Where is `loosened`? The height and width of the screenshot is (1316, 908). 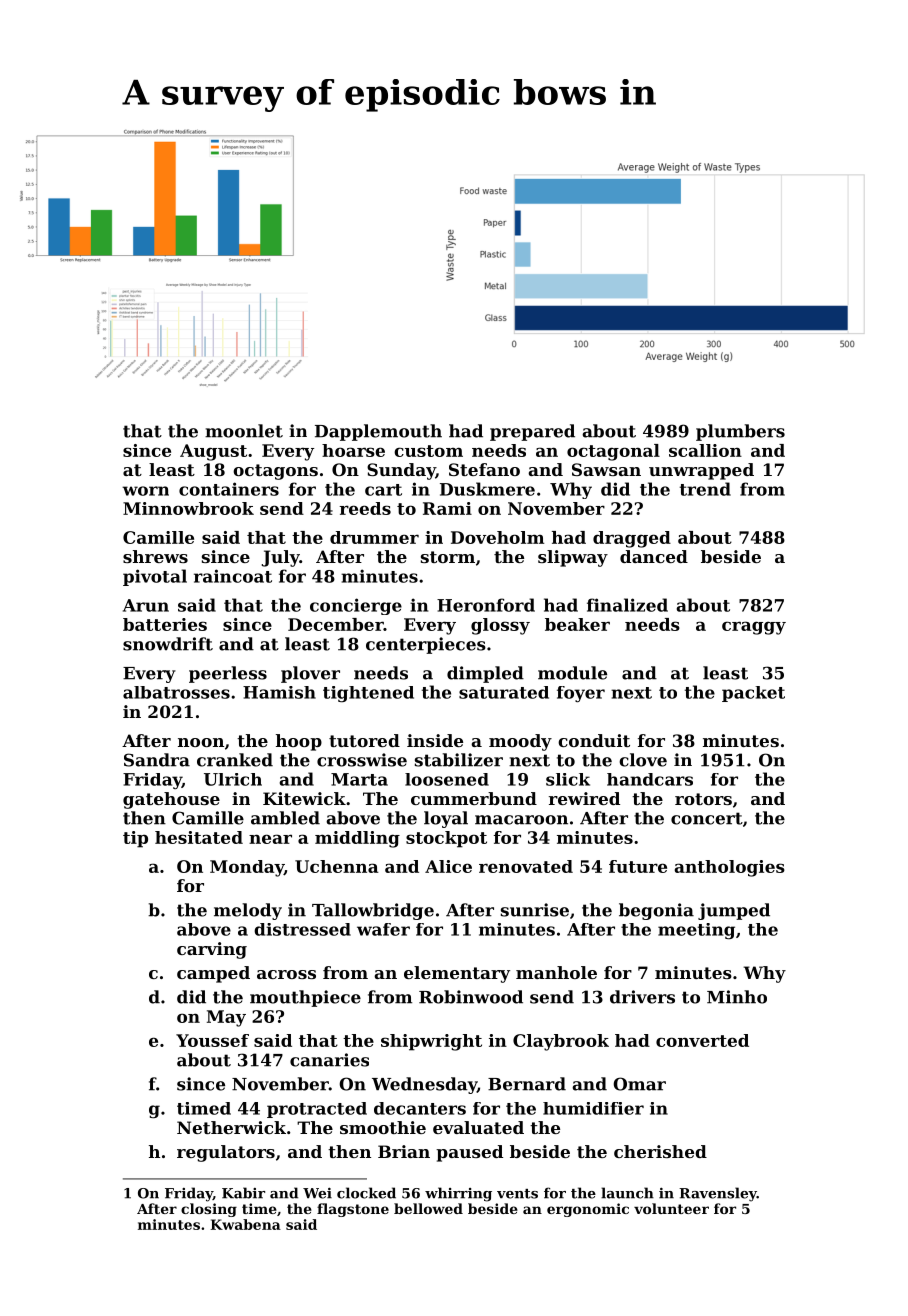
loosened is located at coordinates (447, 779).
